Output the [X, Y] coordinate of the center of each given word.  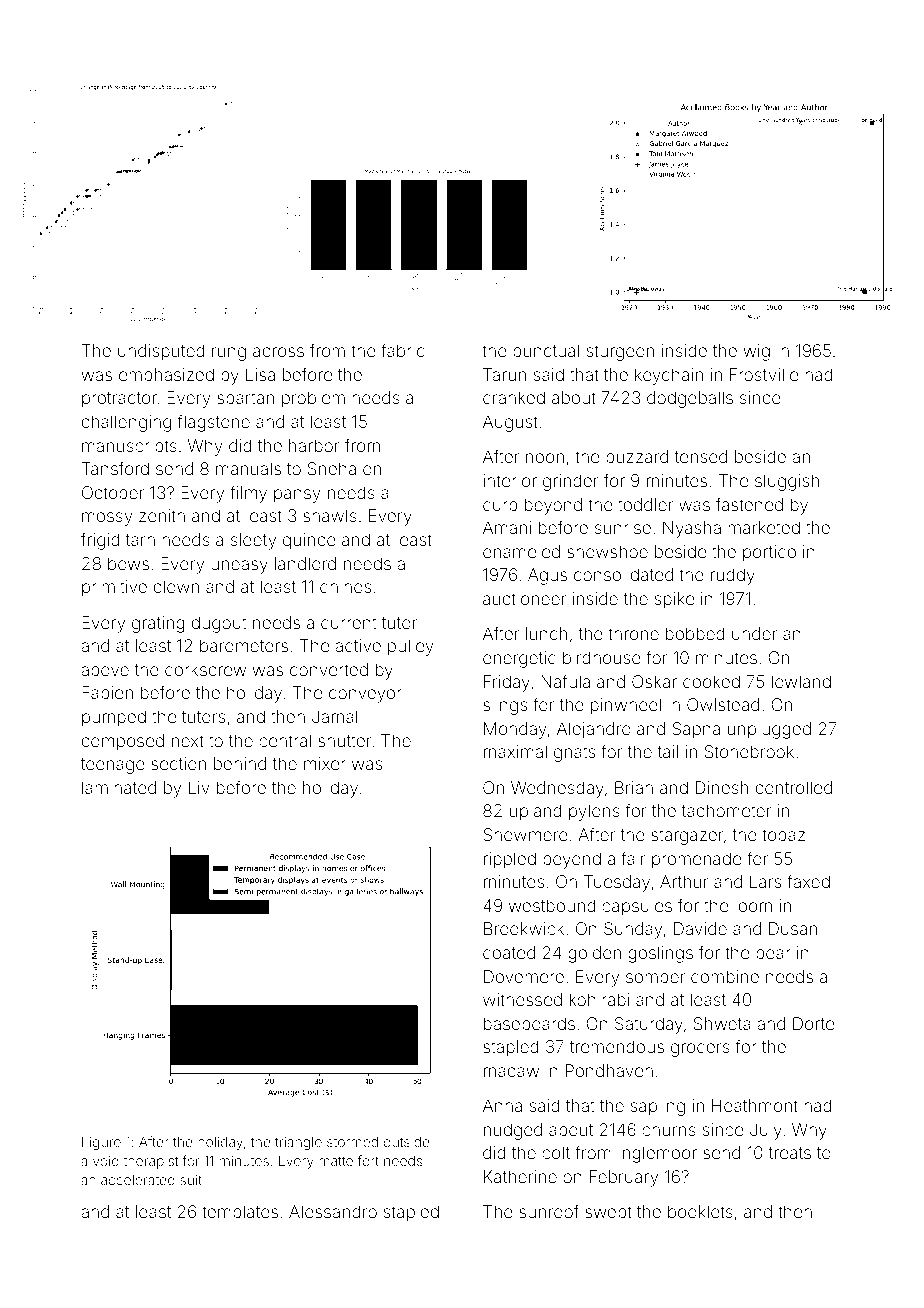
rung [229, 354]
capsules [637, 907]
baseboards [529, 1023]
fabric [403, 350]
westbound [552, 905]
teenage [113, 766]
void [106, 1161]
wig [756, 352]
